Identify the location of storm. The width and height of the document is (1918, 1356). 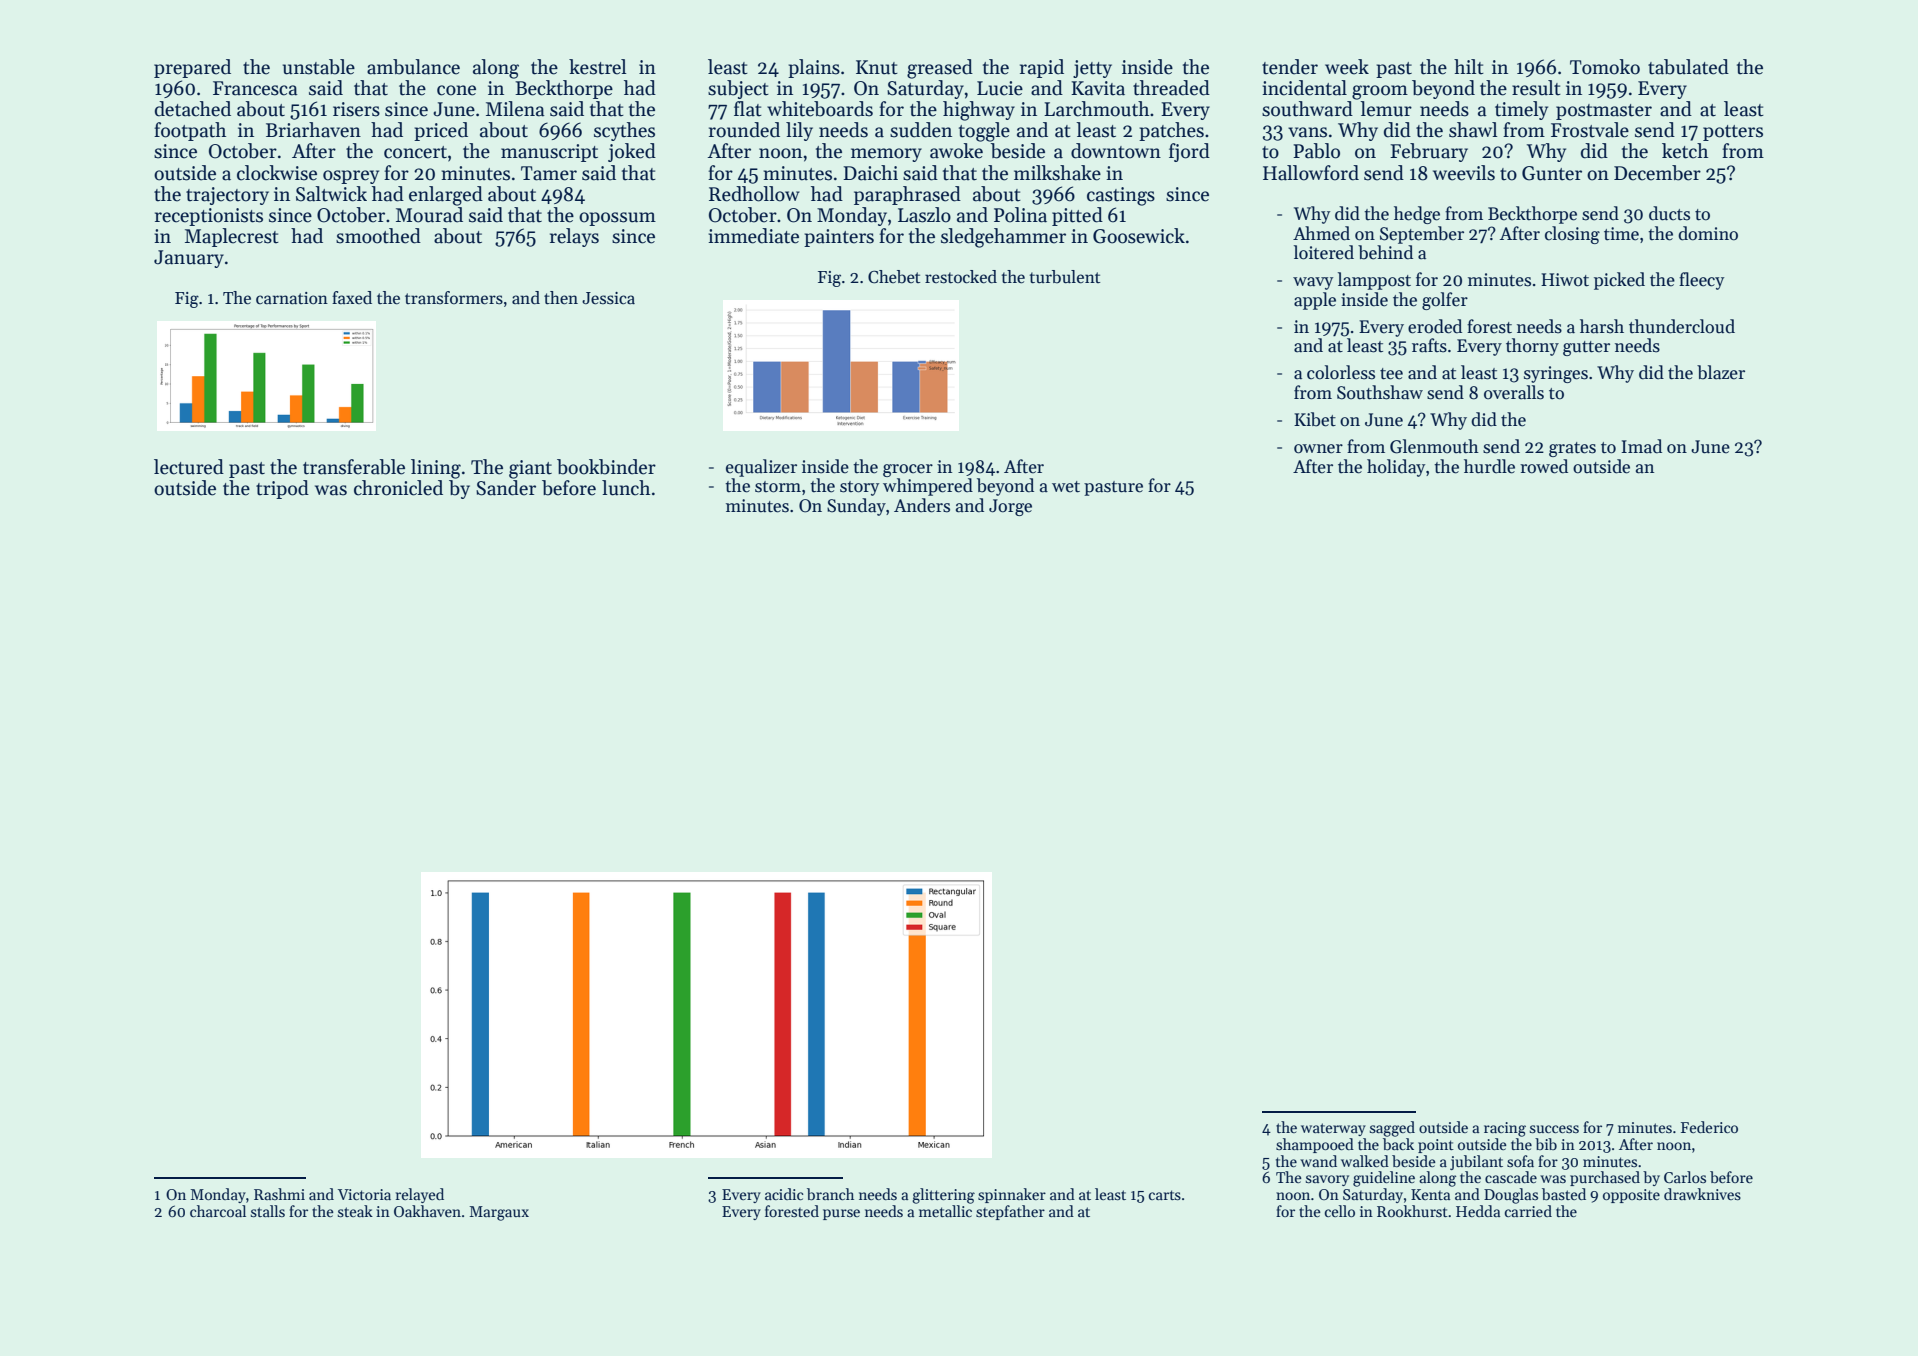
(778, 487).
